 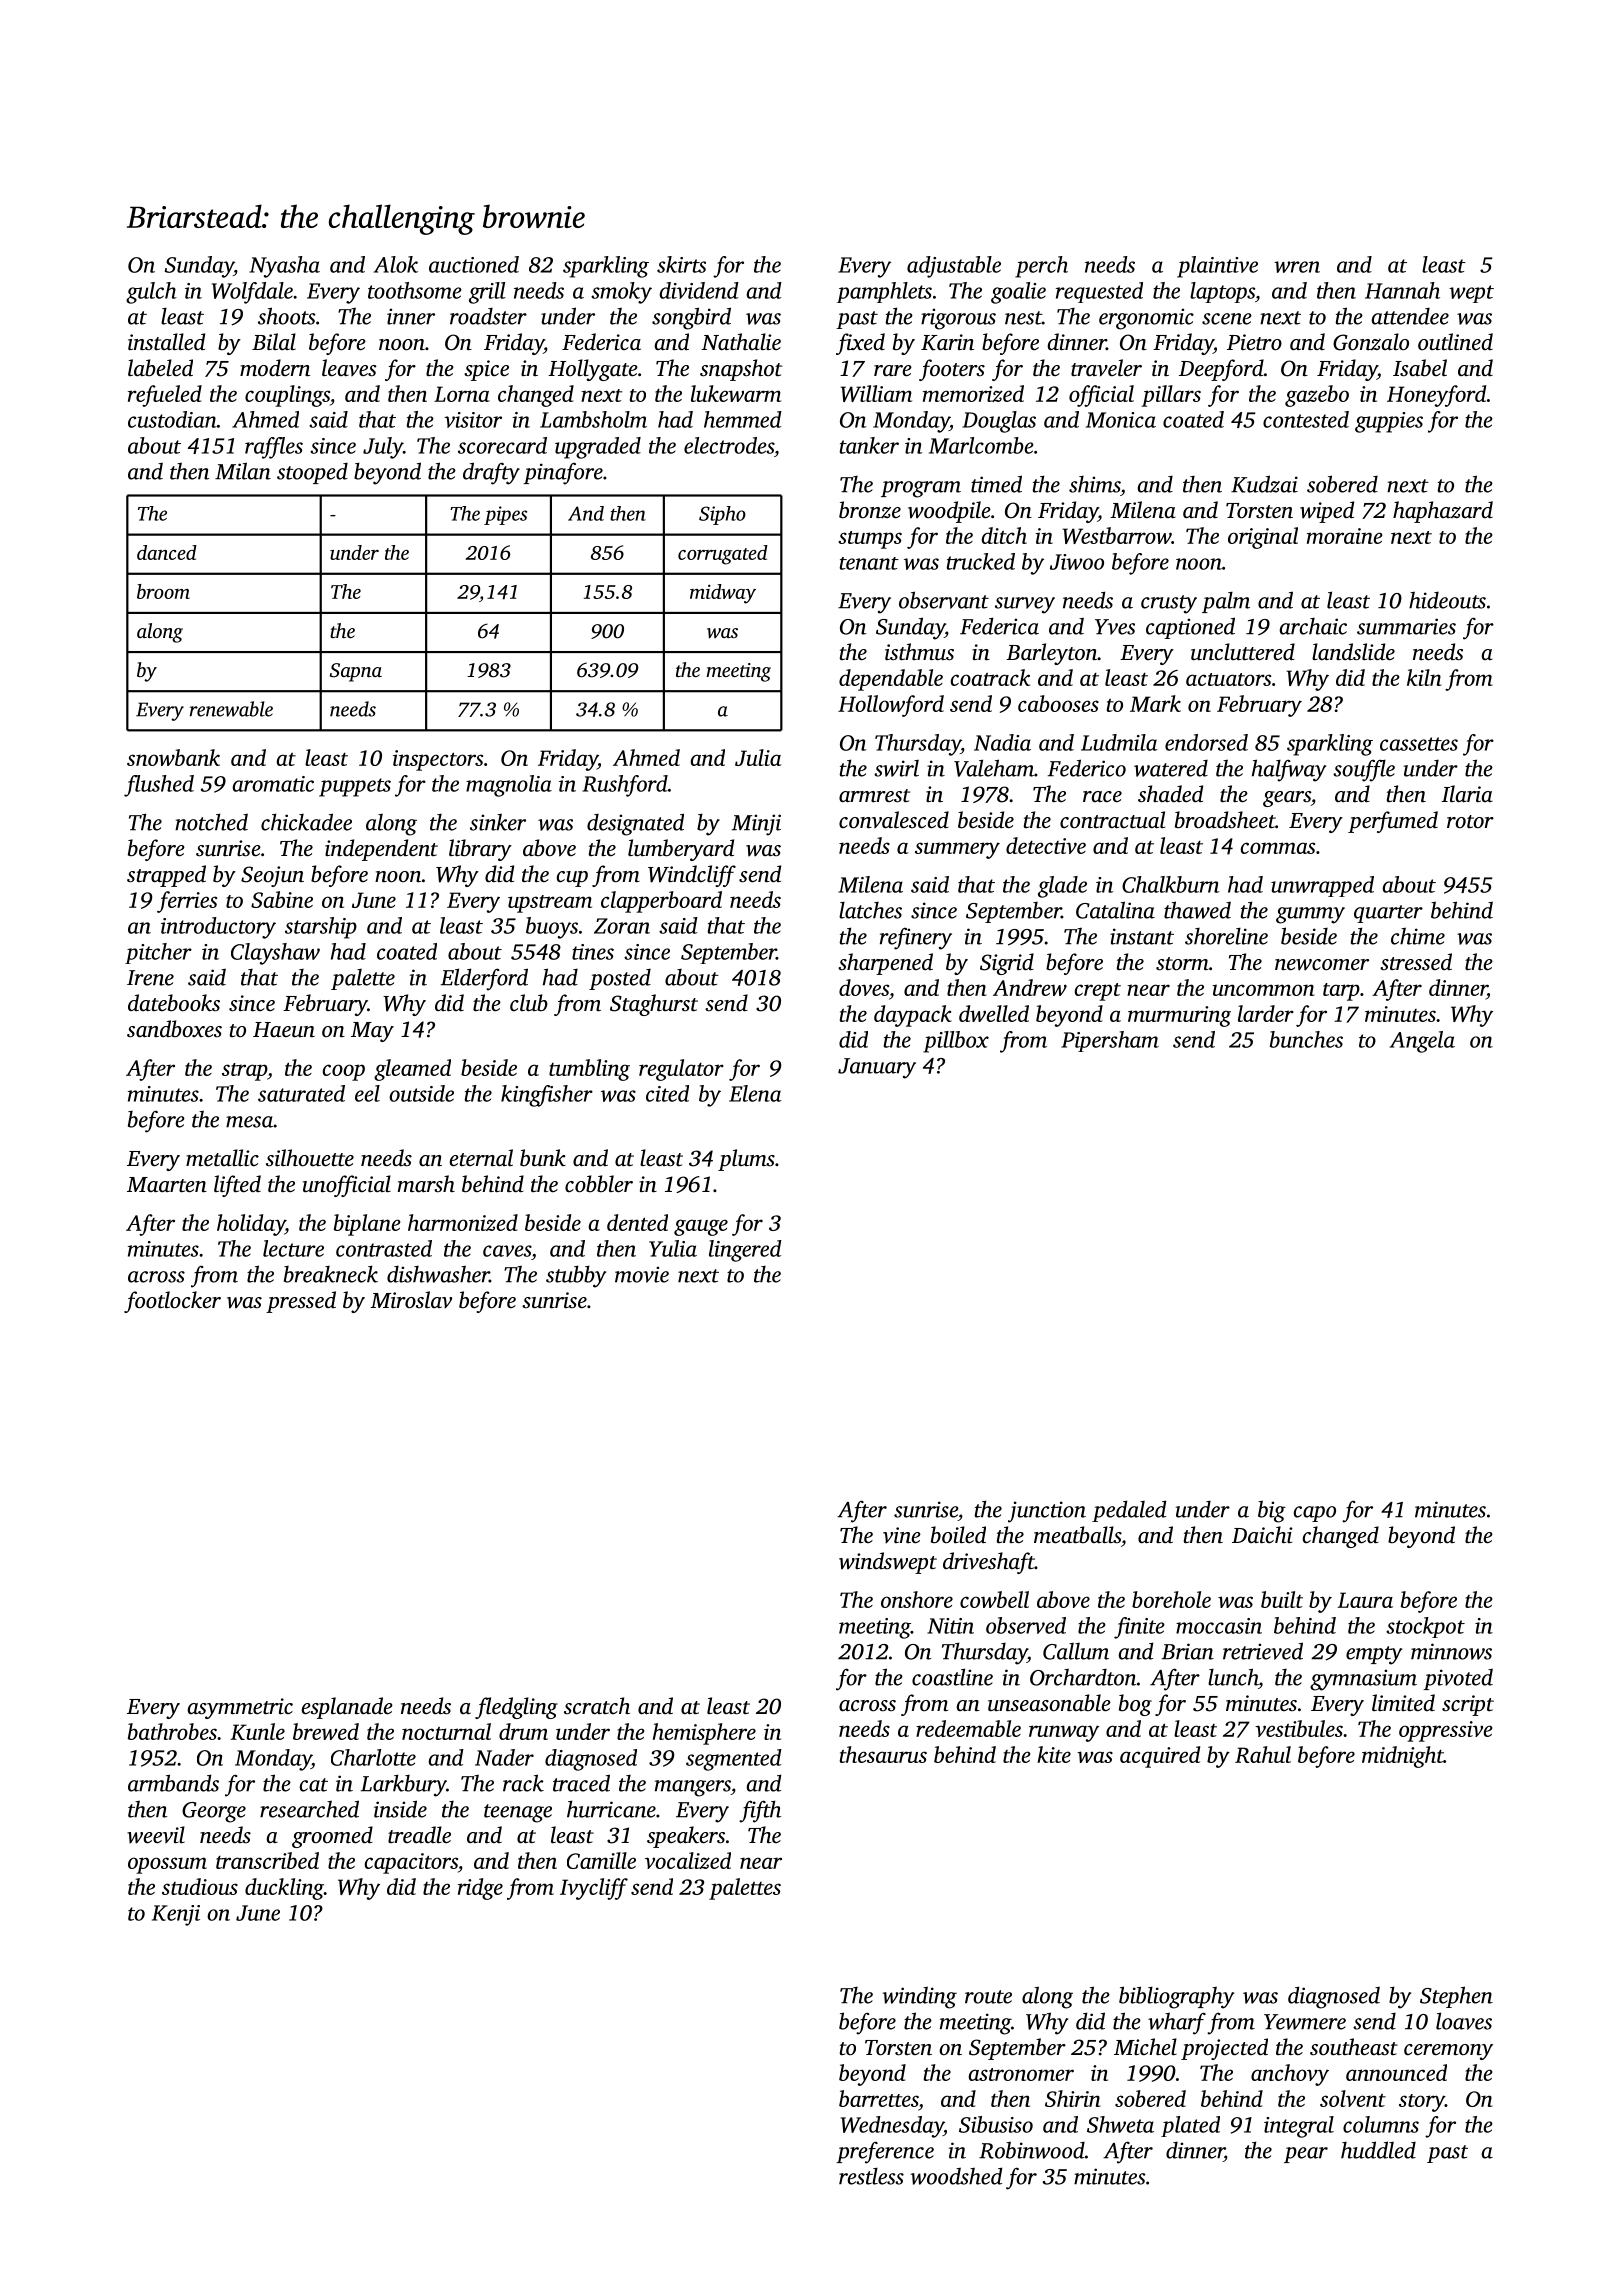 What do you see at coordinates (1418, 936) in the screenshot?
I see `chime` at bounding box center [1418, 936].
